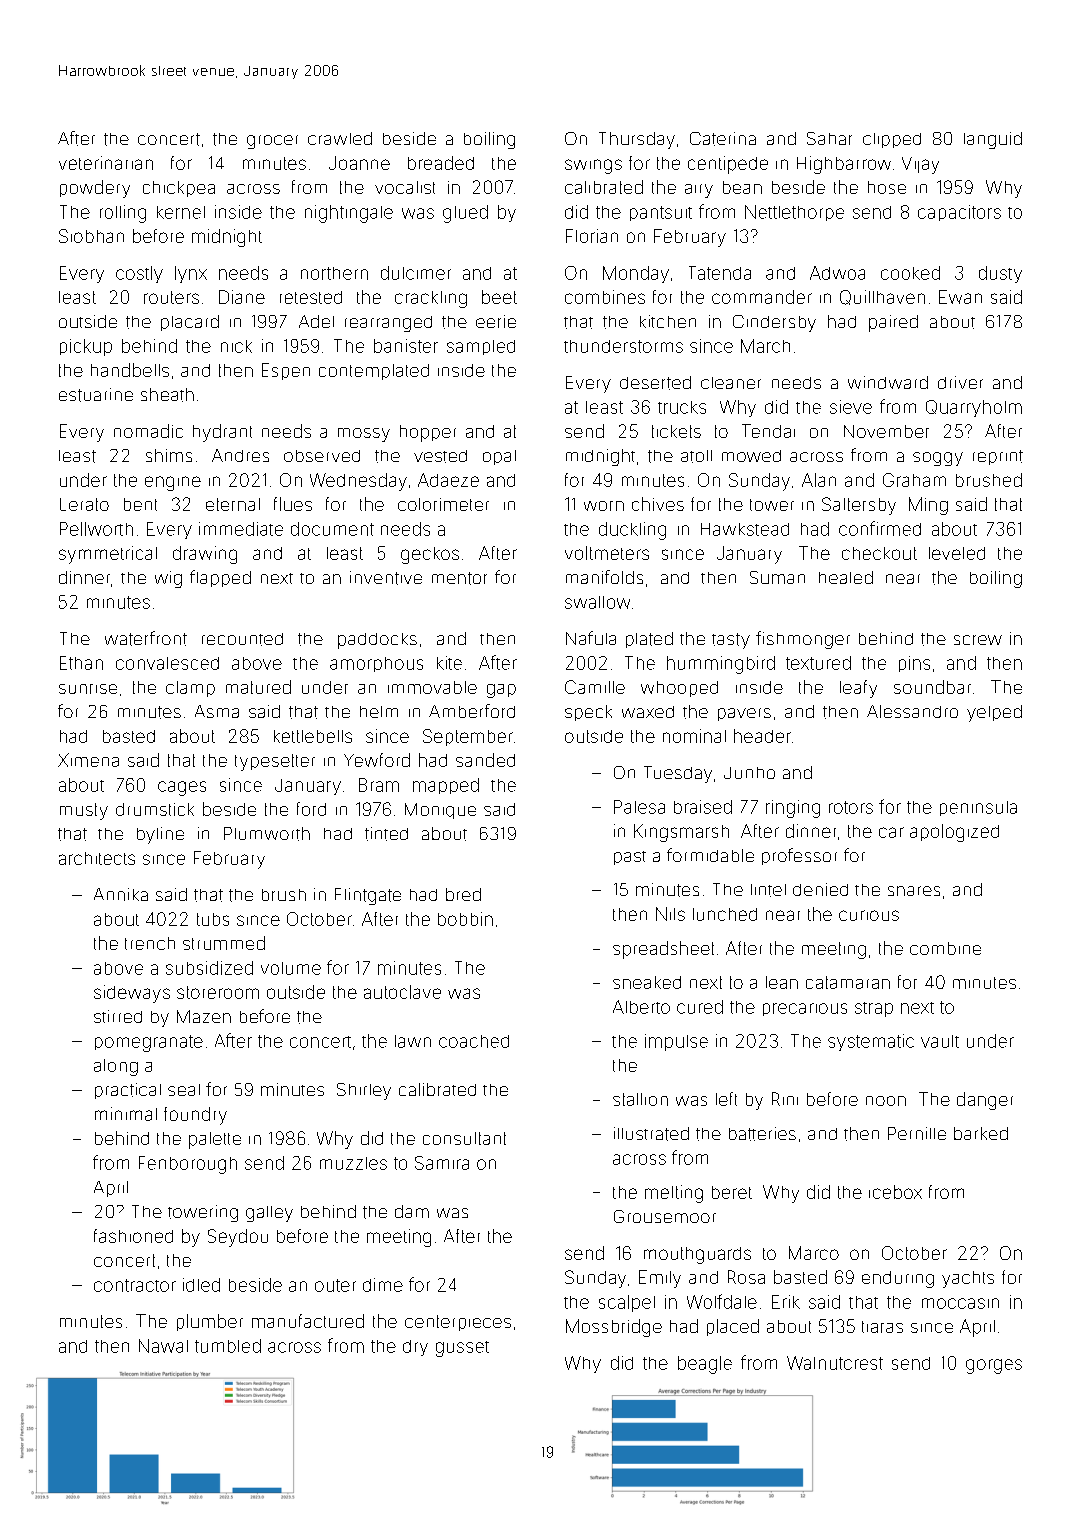  Describe the element at coordinates (106, 163) in the page. I see `veterinarian` at that location.
